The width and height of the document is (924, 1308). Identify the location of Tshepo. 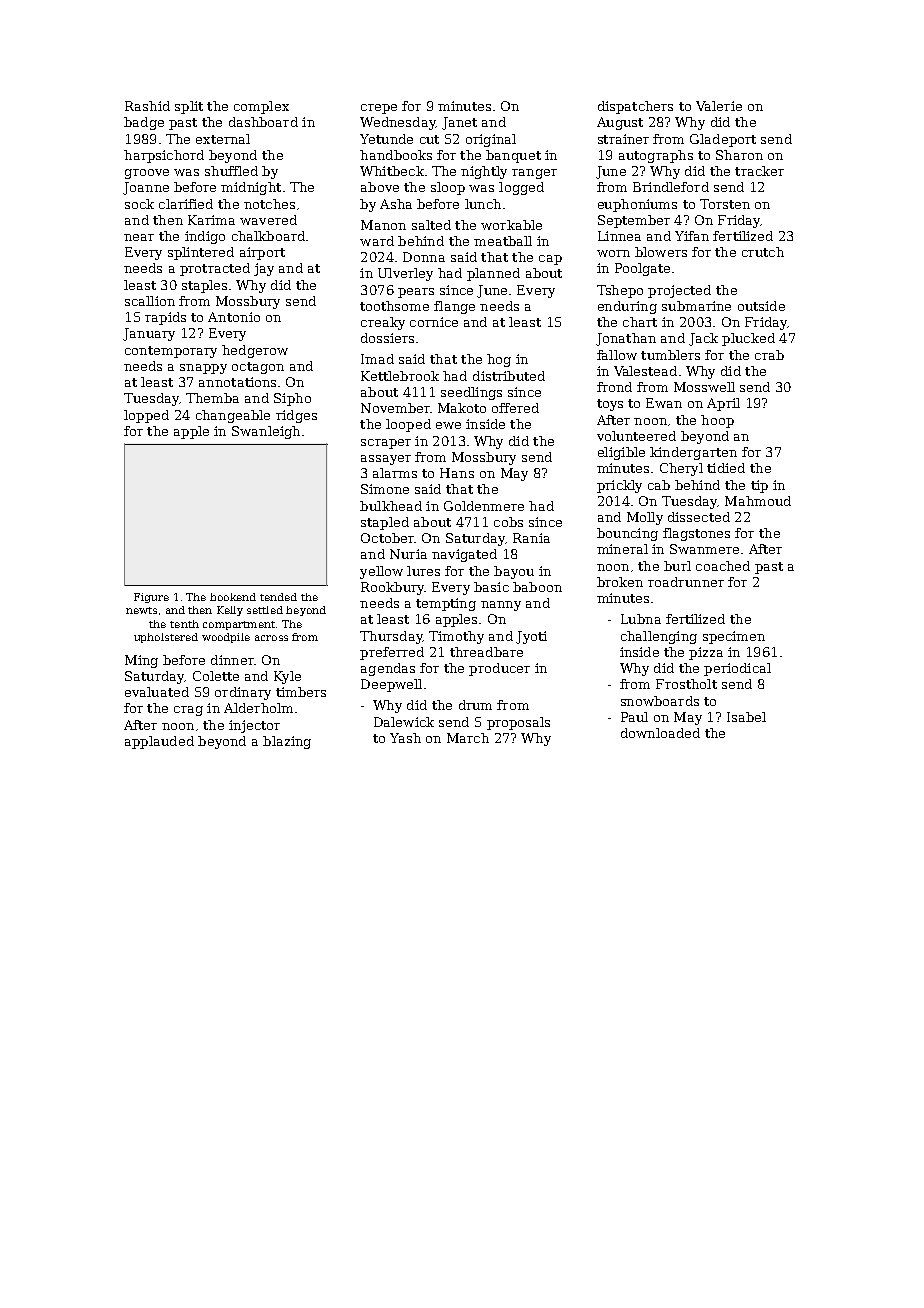
(620, 291).
